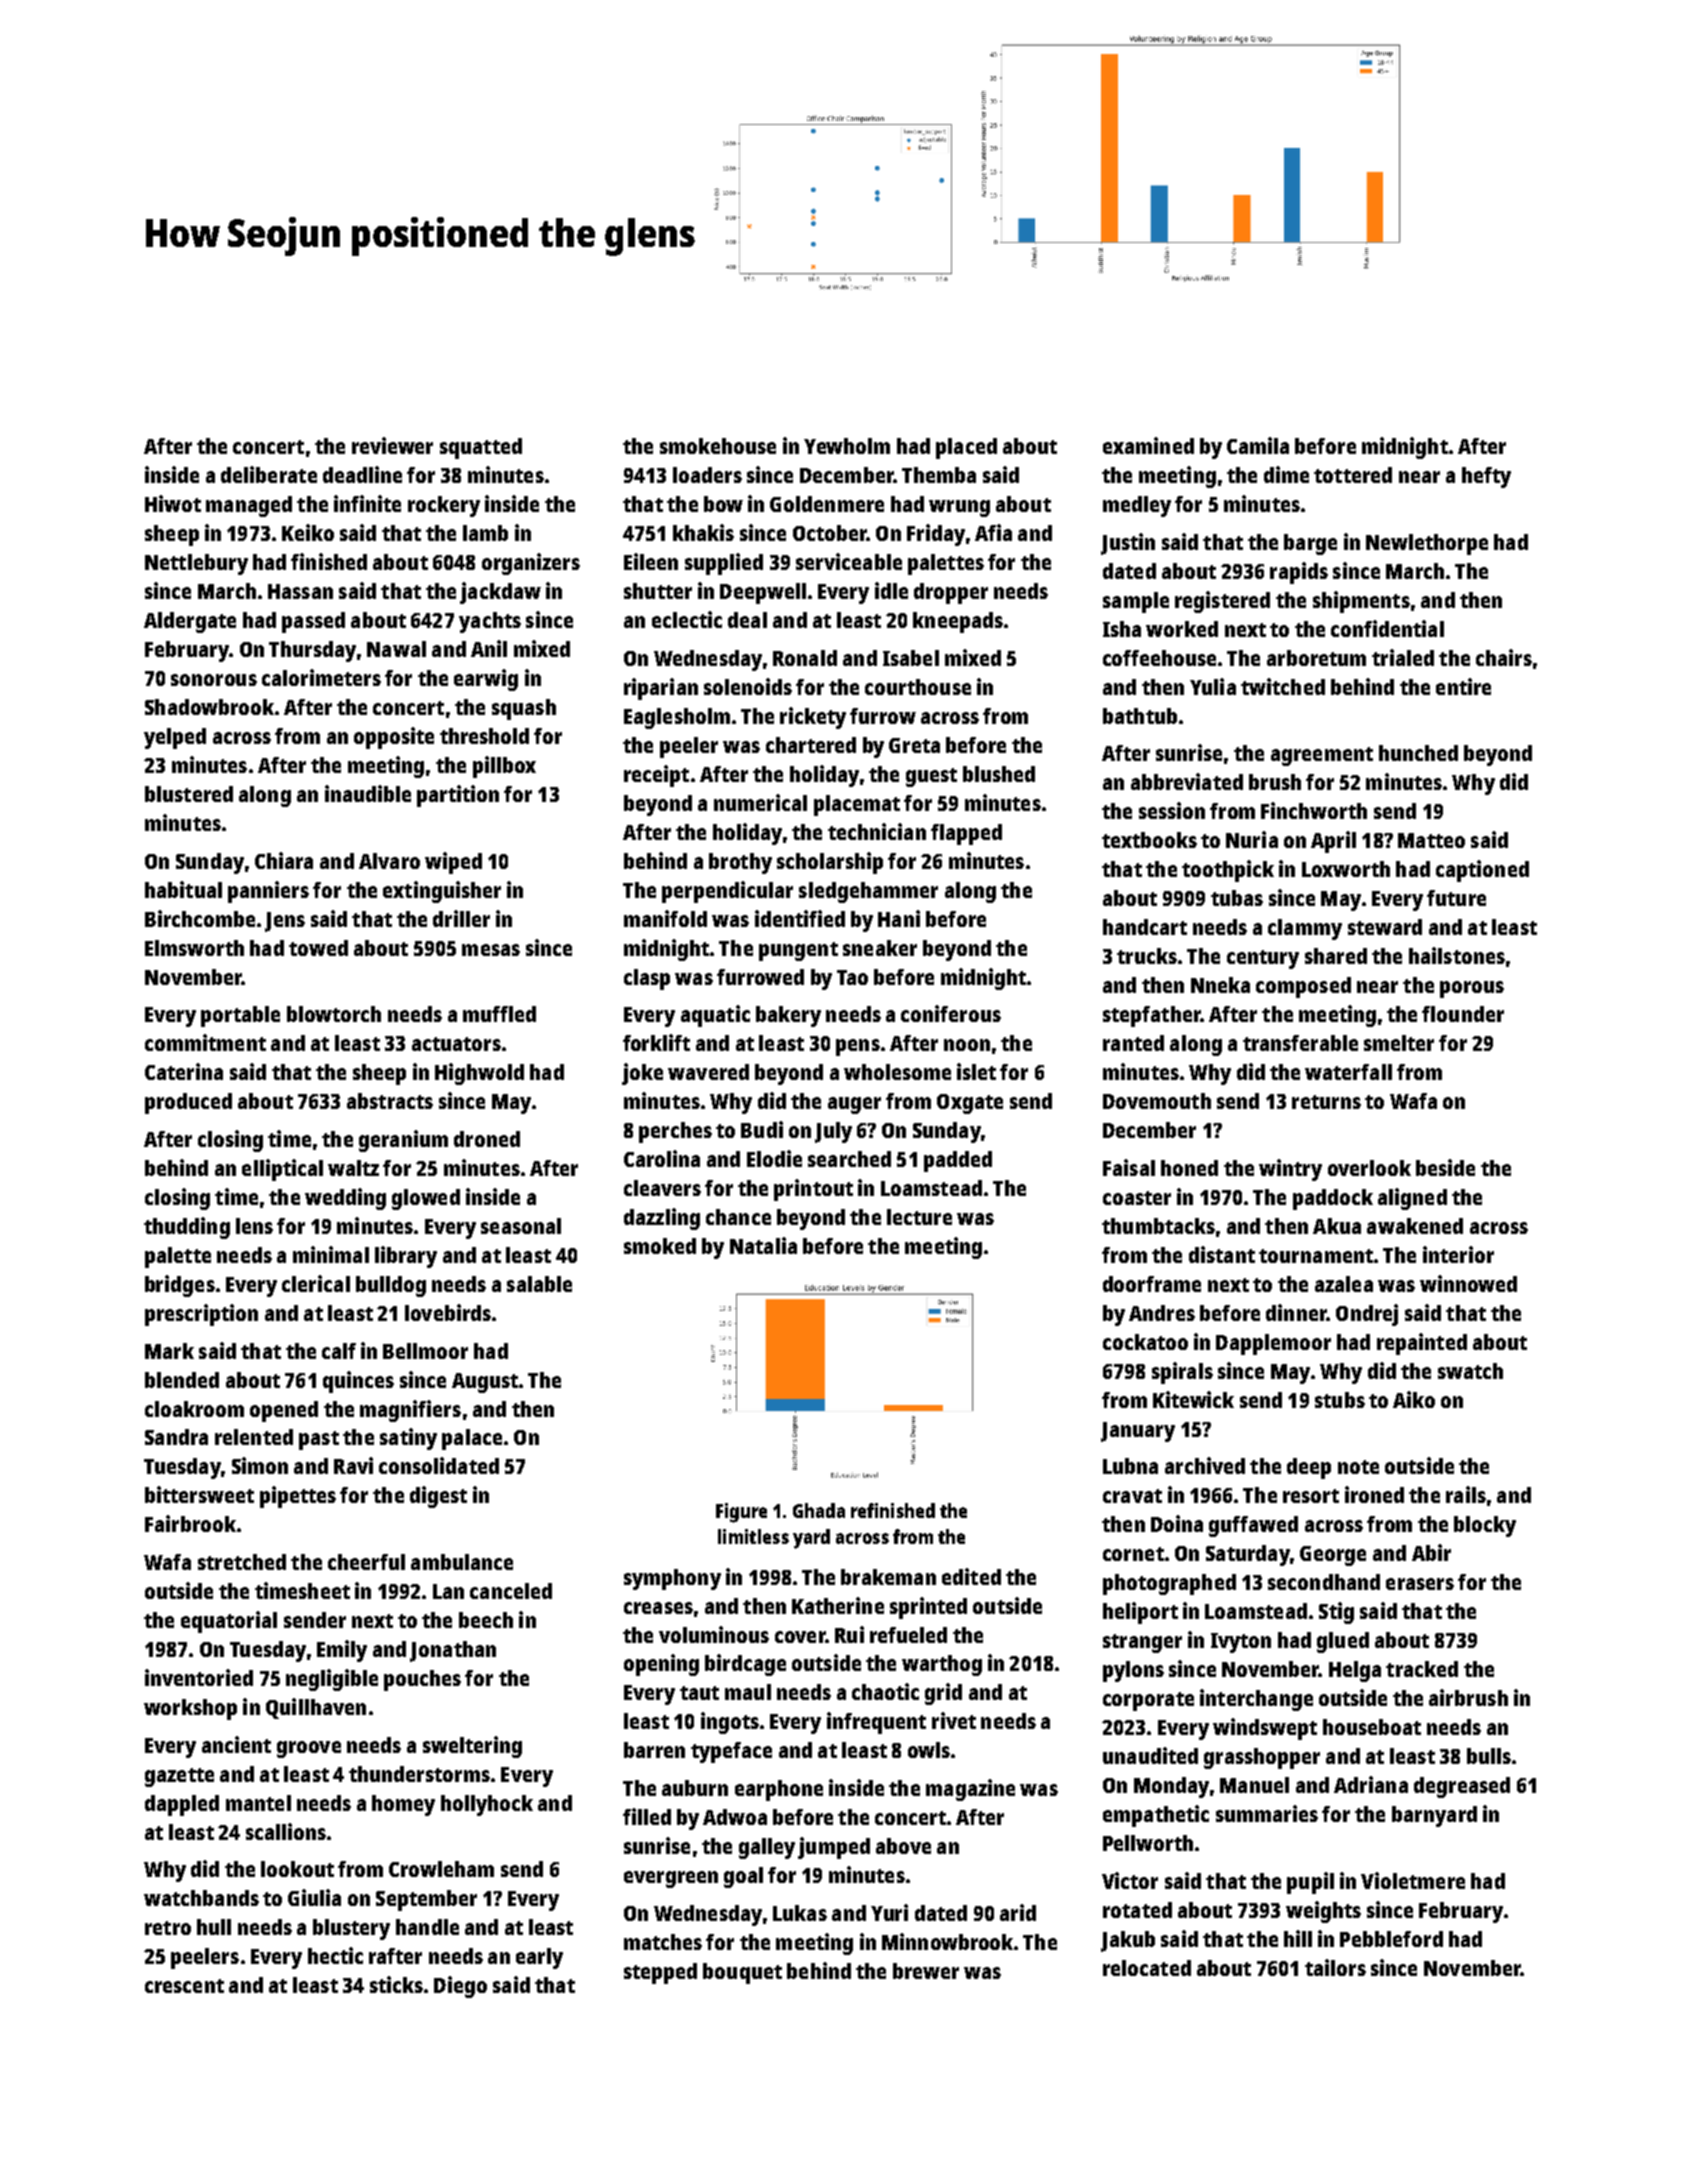 The height and width of the page is (2178, 1683). What do you see at coordinates (1489, 1756) in the page?
I see `bulls` at bounding box center [1489, 1756].
